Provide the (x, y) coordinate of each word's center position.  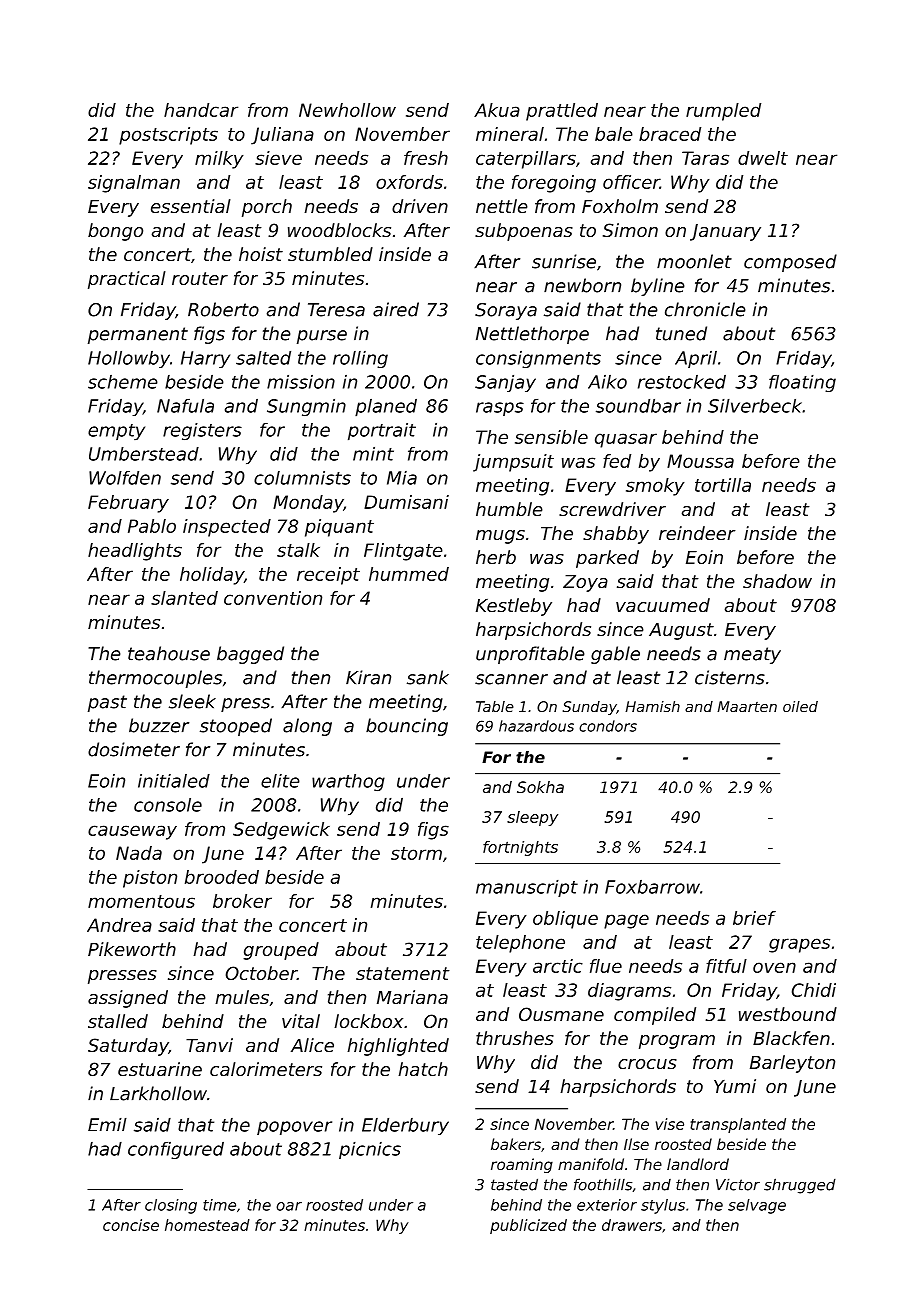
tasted (514, 1184)
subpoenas (524, 232)
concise (131, 1225)
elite (280, 781)
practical (127, 280)
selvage (757, 1206)
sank (428, 677)
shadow (777, 581)
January (725, 232)
